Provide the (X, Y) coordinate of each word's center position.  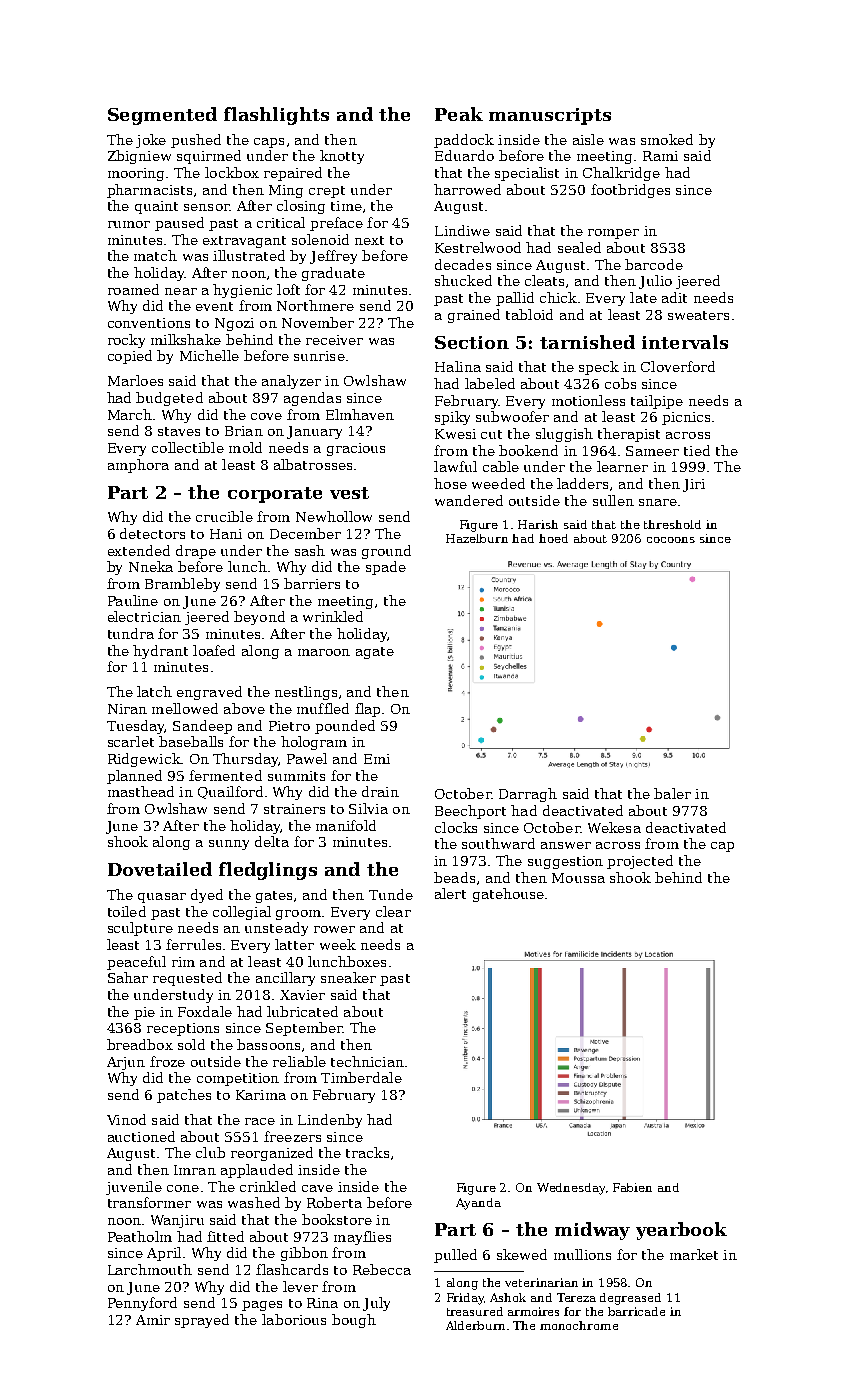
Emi (377, 759)
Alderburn (475, 1325)
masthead (141, 791)
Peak (459, 114)
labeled (490, 383)
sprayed (202, 1321)
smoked (667, 139)
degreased (630, 1299)
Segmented (162, 116)
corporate (275, 495)
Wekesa (614, 827)
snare (658, 502)
